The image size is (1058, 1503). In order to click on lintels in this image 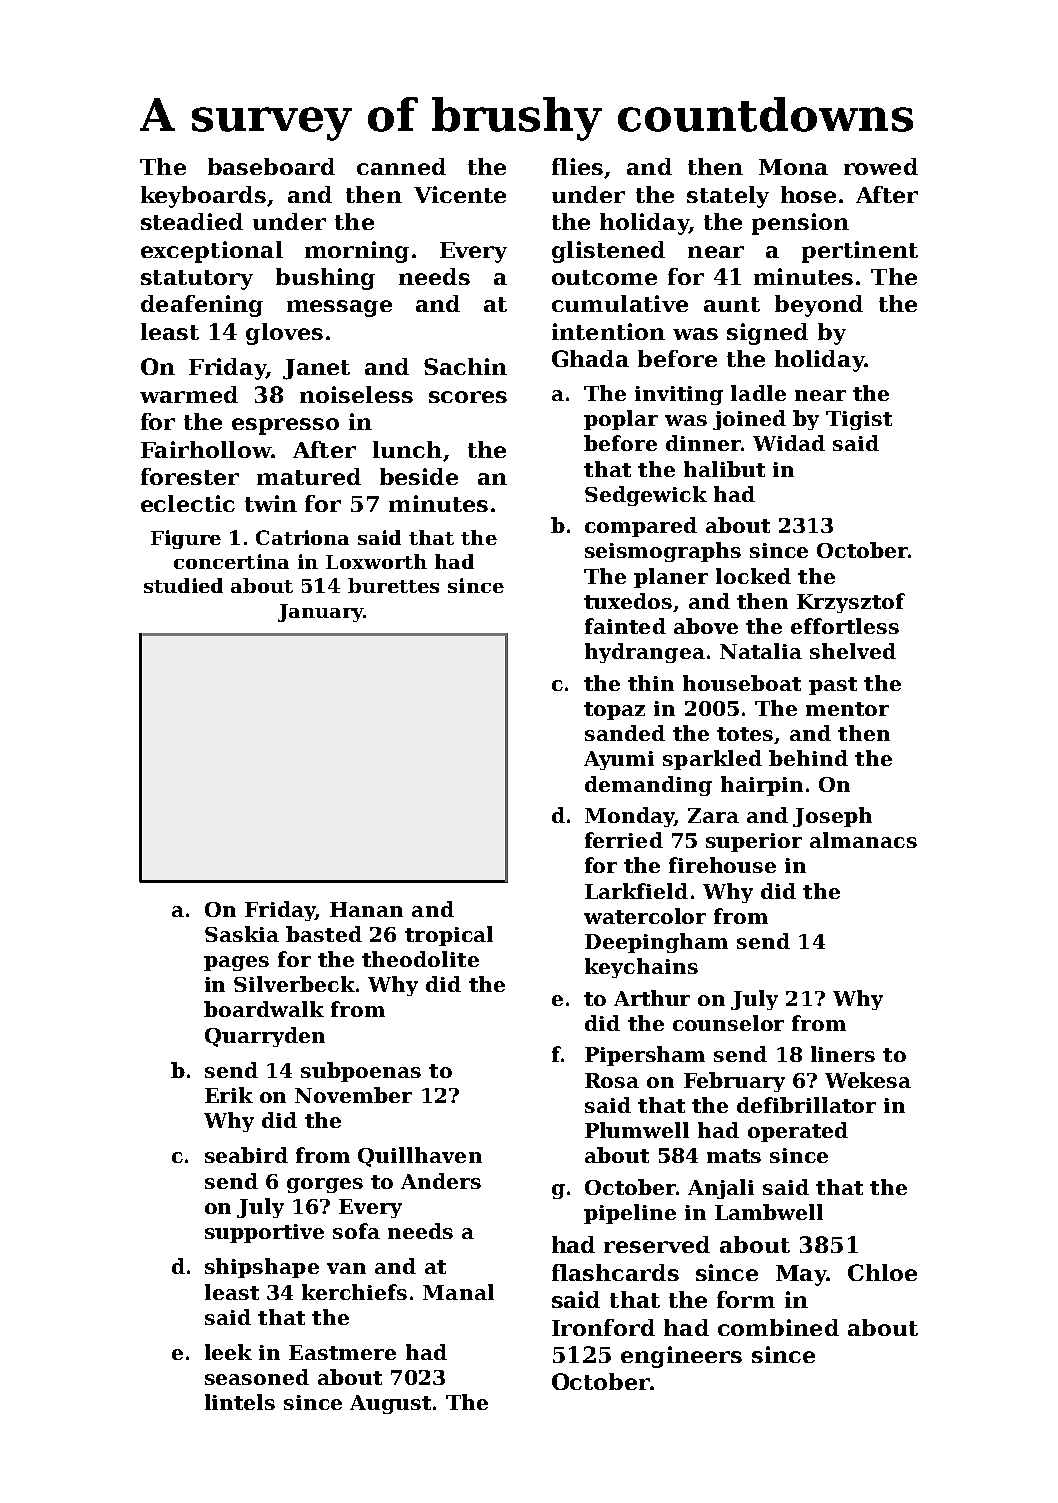, I will do `click(240, 1402)`.
